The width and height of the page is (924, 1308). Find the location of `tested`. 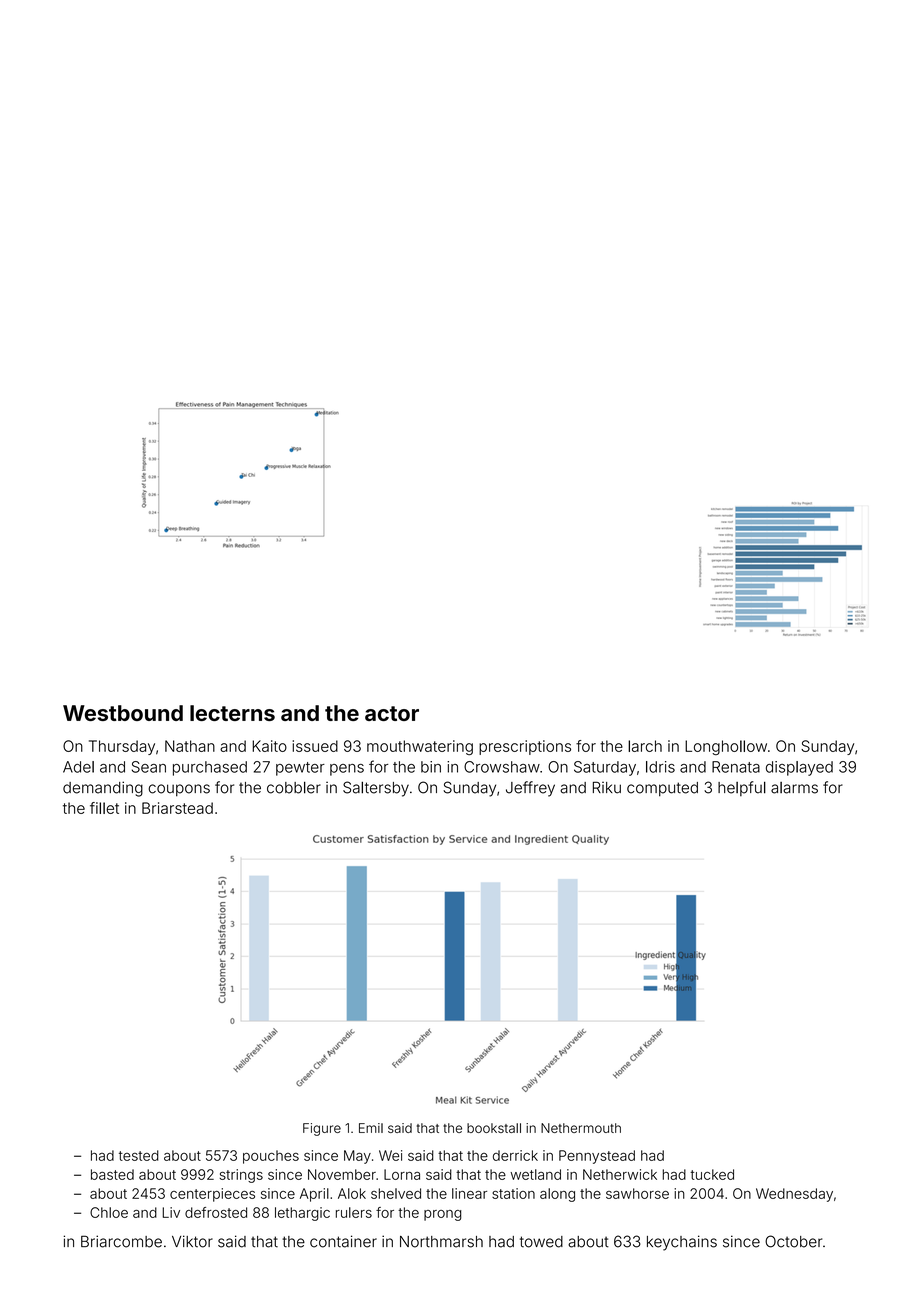

tested is located at coordinates (139, 1155).
